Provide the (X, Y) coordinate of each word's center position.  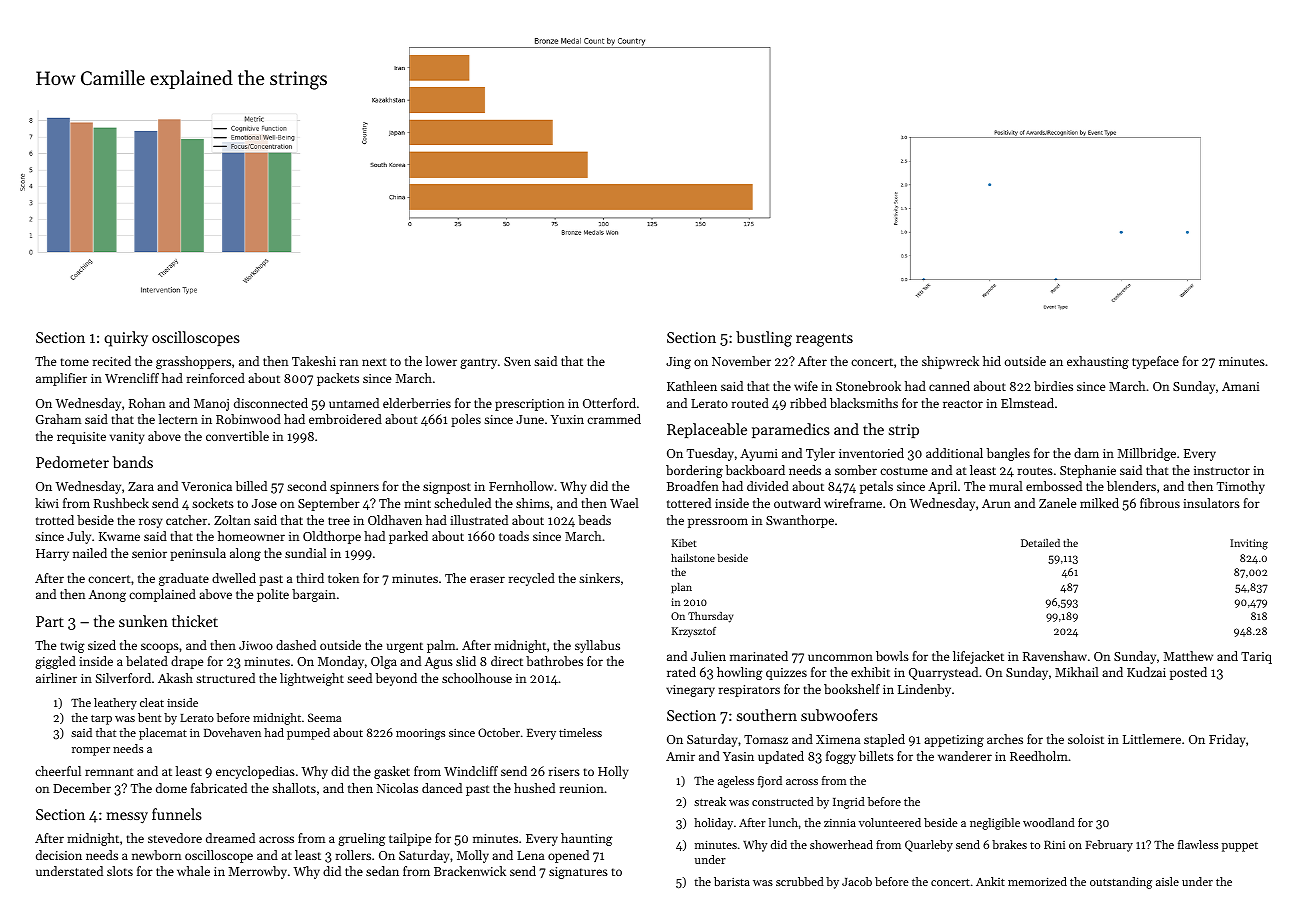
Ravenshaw (1055, 656)
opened (568, 856)
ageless (736, 782)
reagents (824, 340)
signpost (447, 488)
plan (681, 588)
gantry (478, 363)
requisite (81, 438)
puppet (1240, 847)
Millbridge (1147, 454)
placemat (163, 734)
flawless (1198, 844)
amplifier (61, 379)
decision (59, 855)
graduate (184, 579)
